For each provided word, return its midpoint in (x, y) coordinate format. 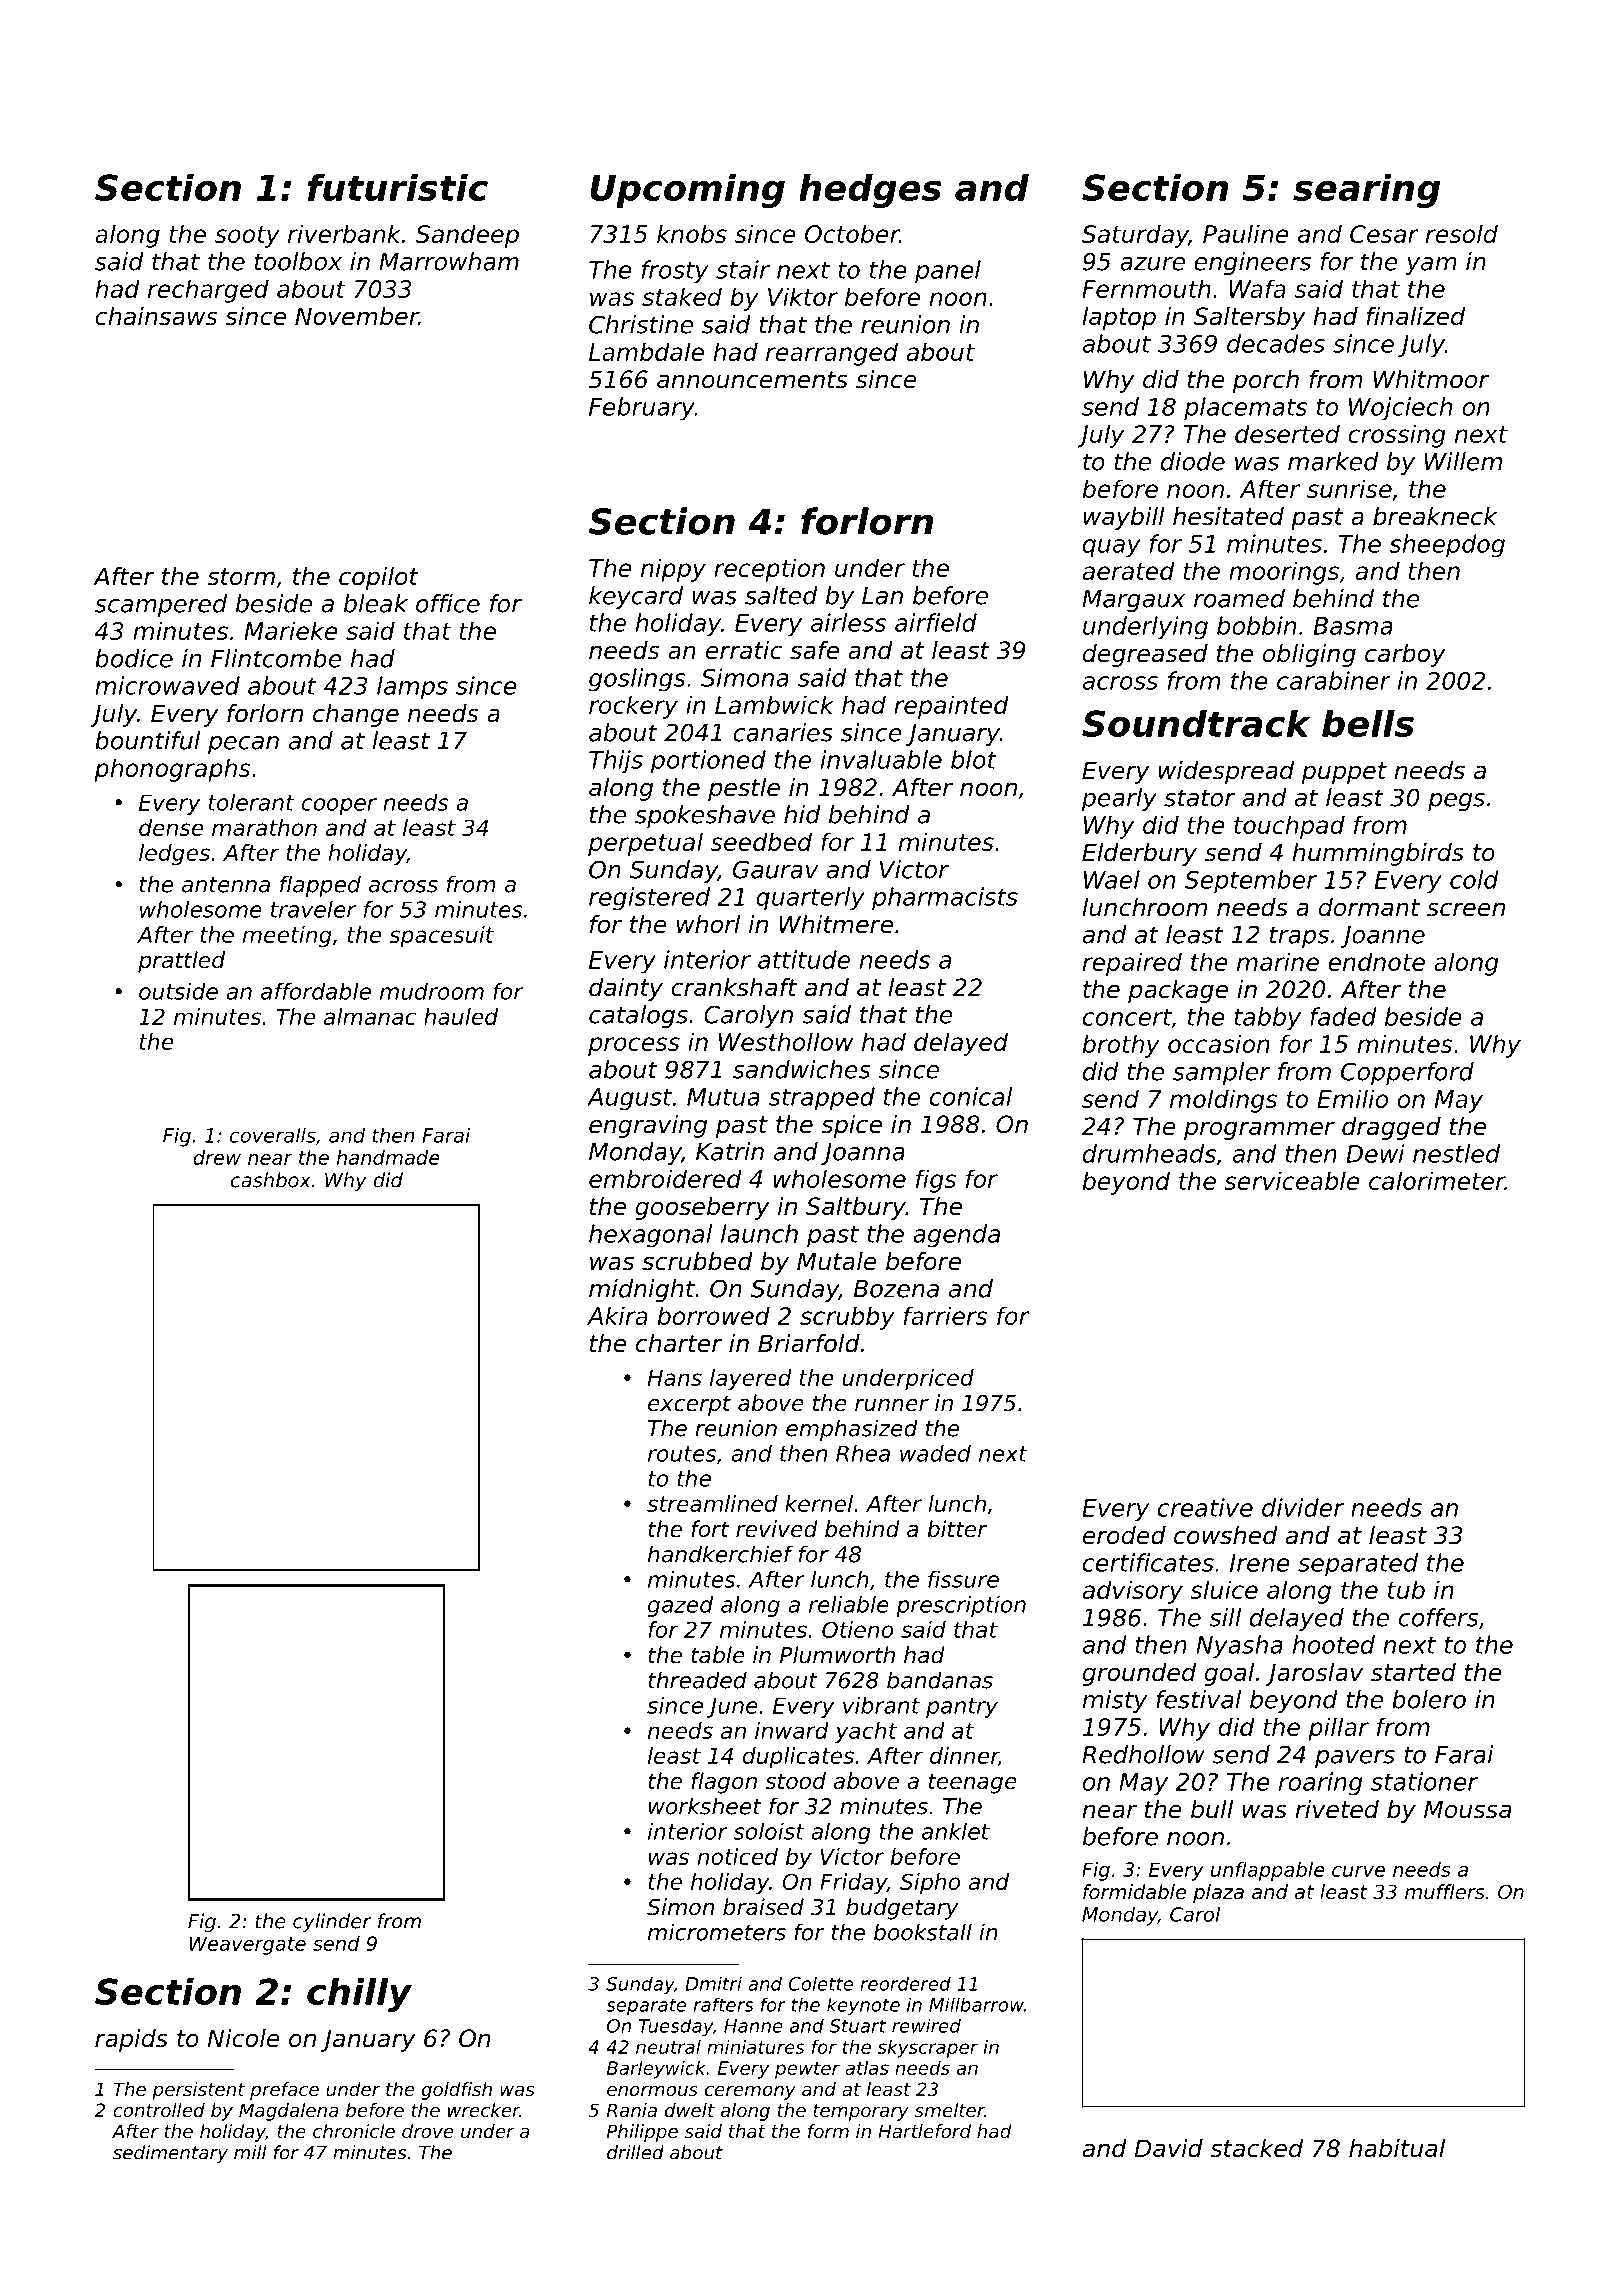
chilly (359, 1994)
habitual (1397, 2148)
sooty (247, 237)
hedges (870, 190)
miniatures (756, 2047)
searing (1366, 190)
